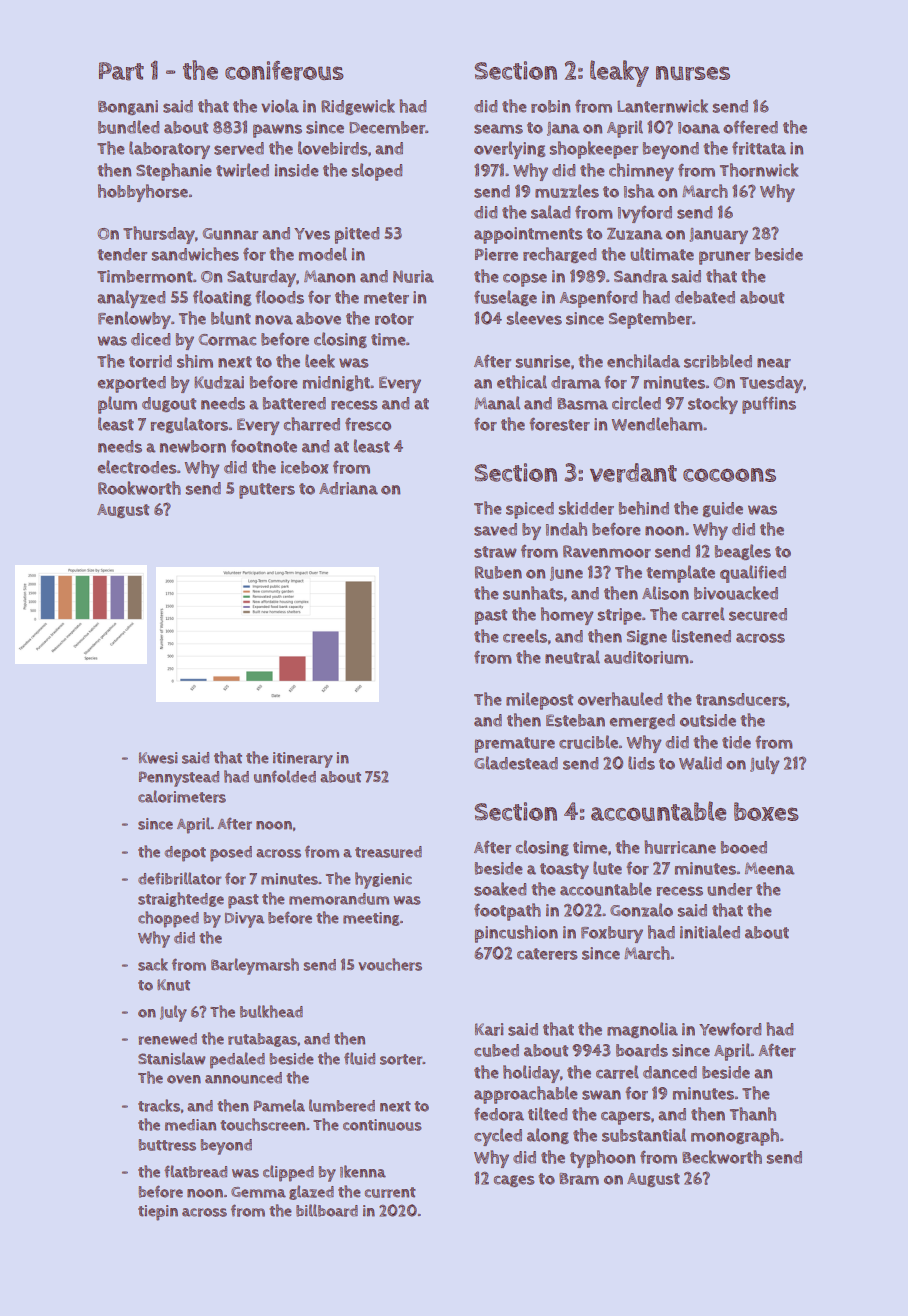  I want to click on newborn, so click(193, 446).
